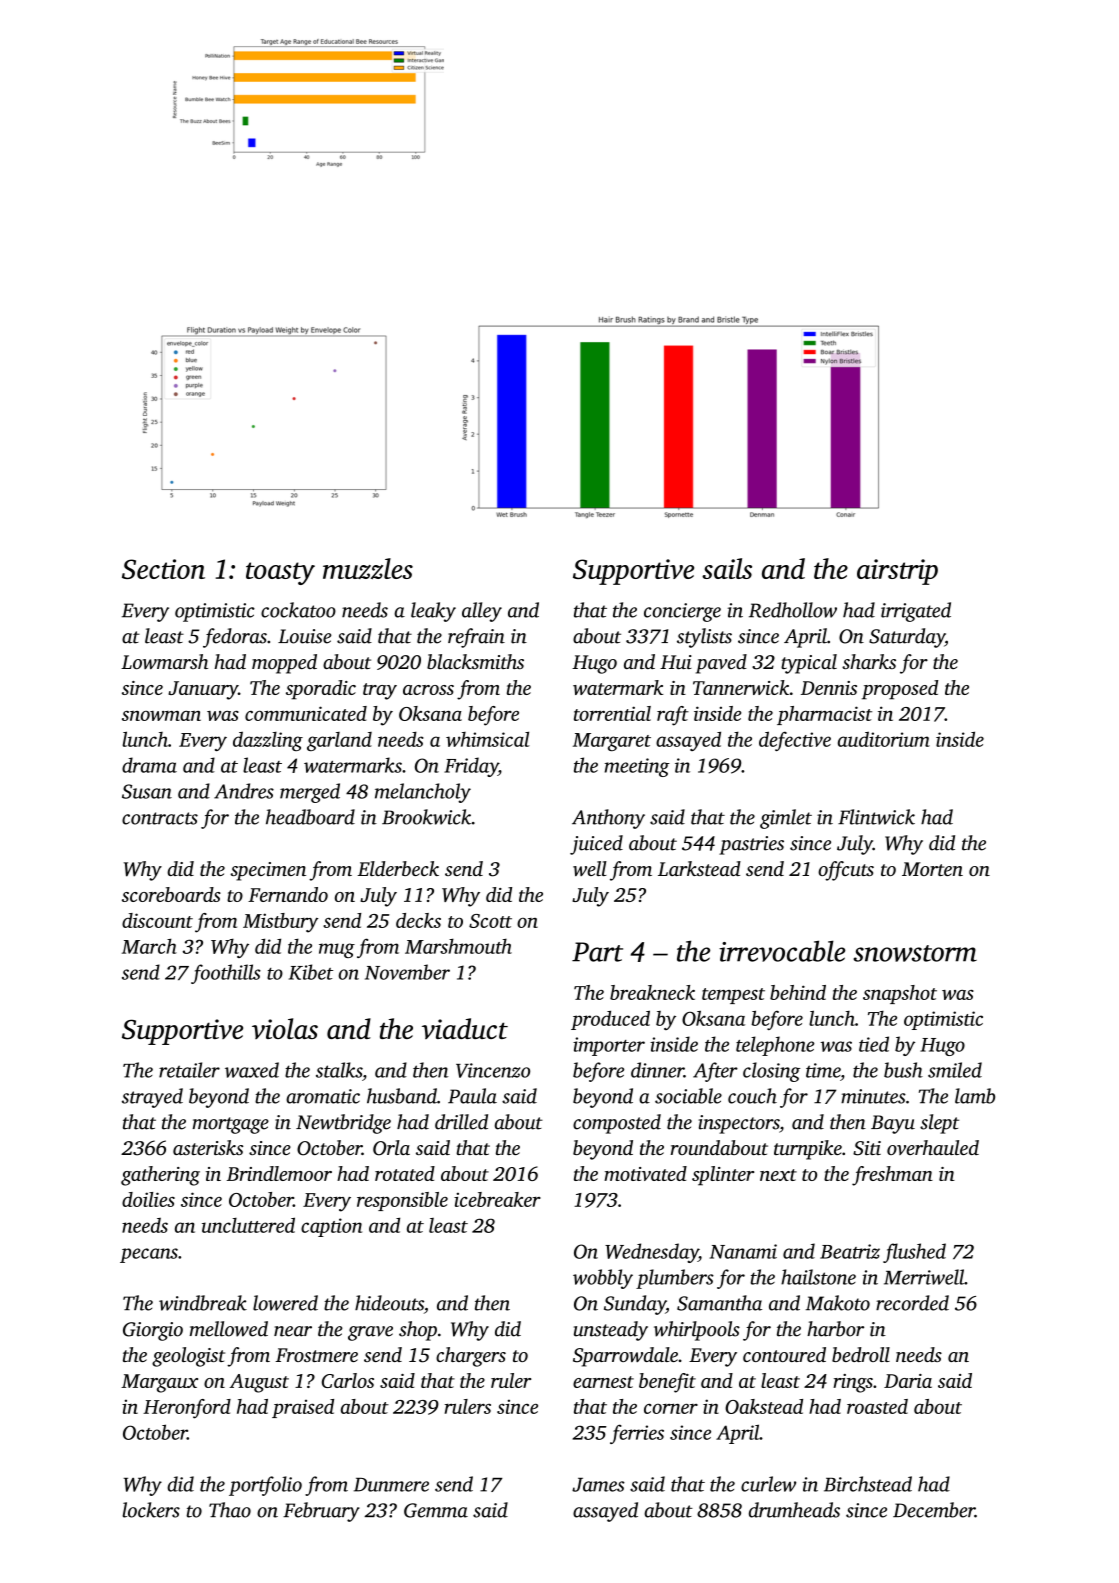 The width and height of the document is (1119, 1583). What do you see at coordinates (482, 612) in the document?
I see `alley` at bounding box center [482, 612].
